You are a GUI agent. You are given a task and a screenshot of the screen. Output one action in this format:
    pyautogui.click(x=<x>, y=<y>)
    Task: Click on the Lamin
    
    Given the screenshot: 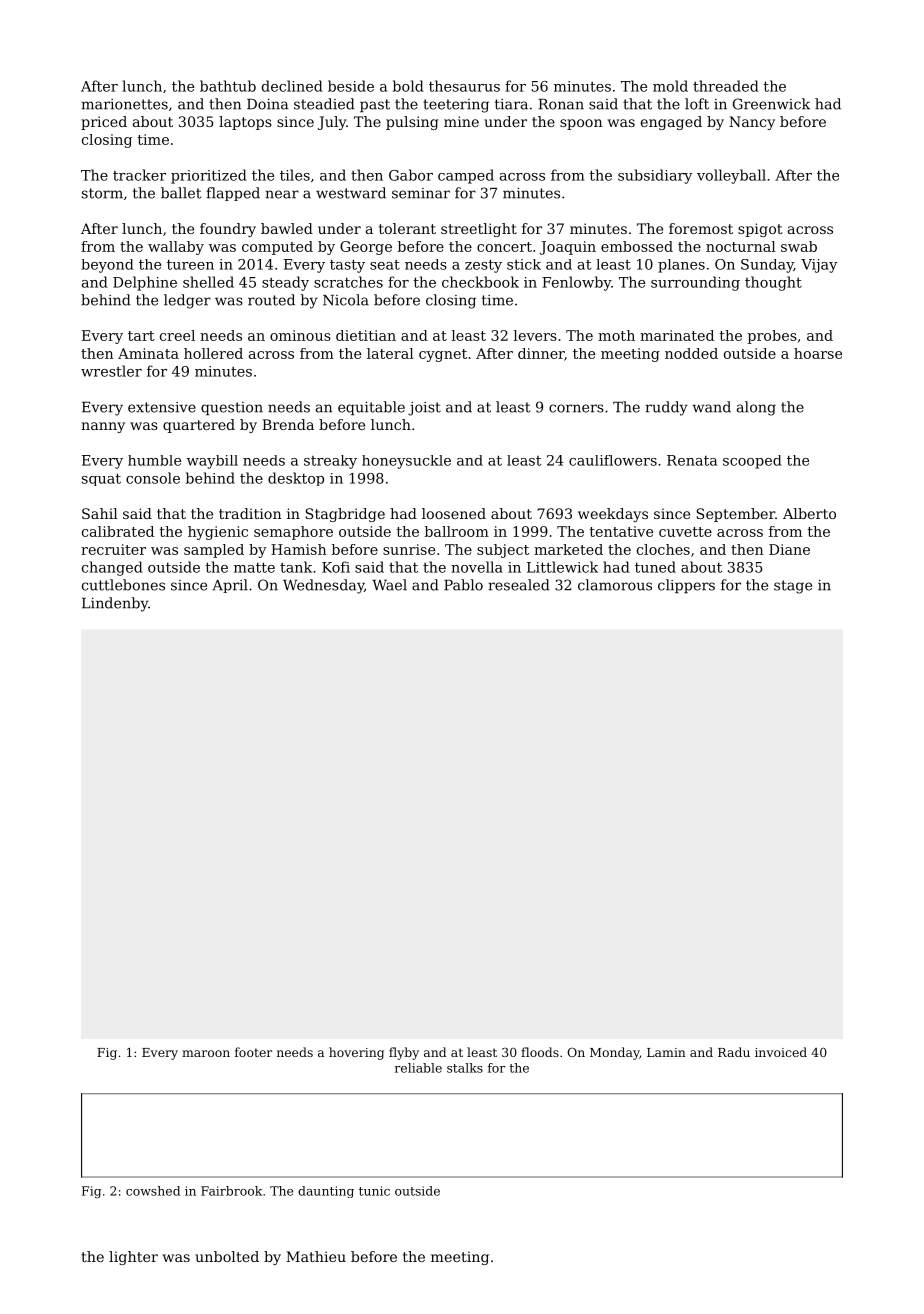 What is the action you would take?
    pyautogui.click(x=666, y=1052)
